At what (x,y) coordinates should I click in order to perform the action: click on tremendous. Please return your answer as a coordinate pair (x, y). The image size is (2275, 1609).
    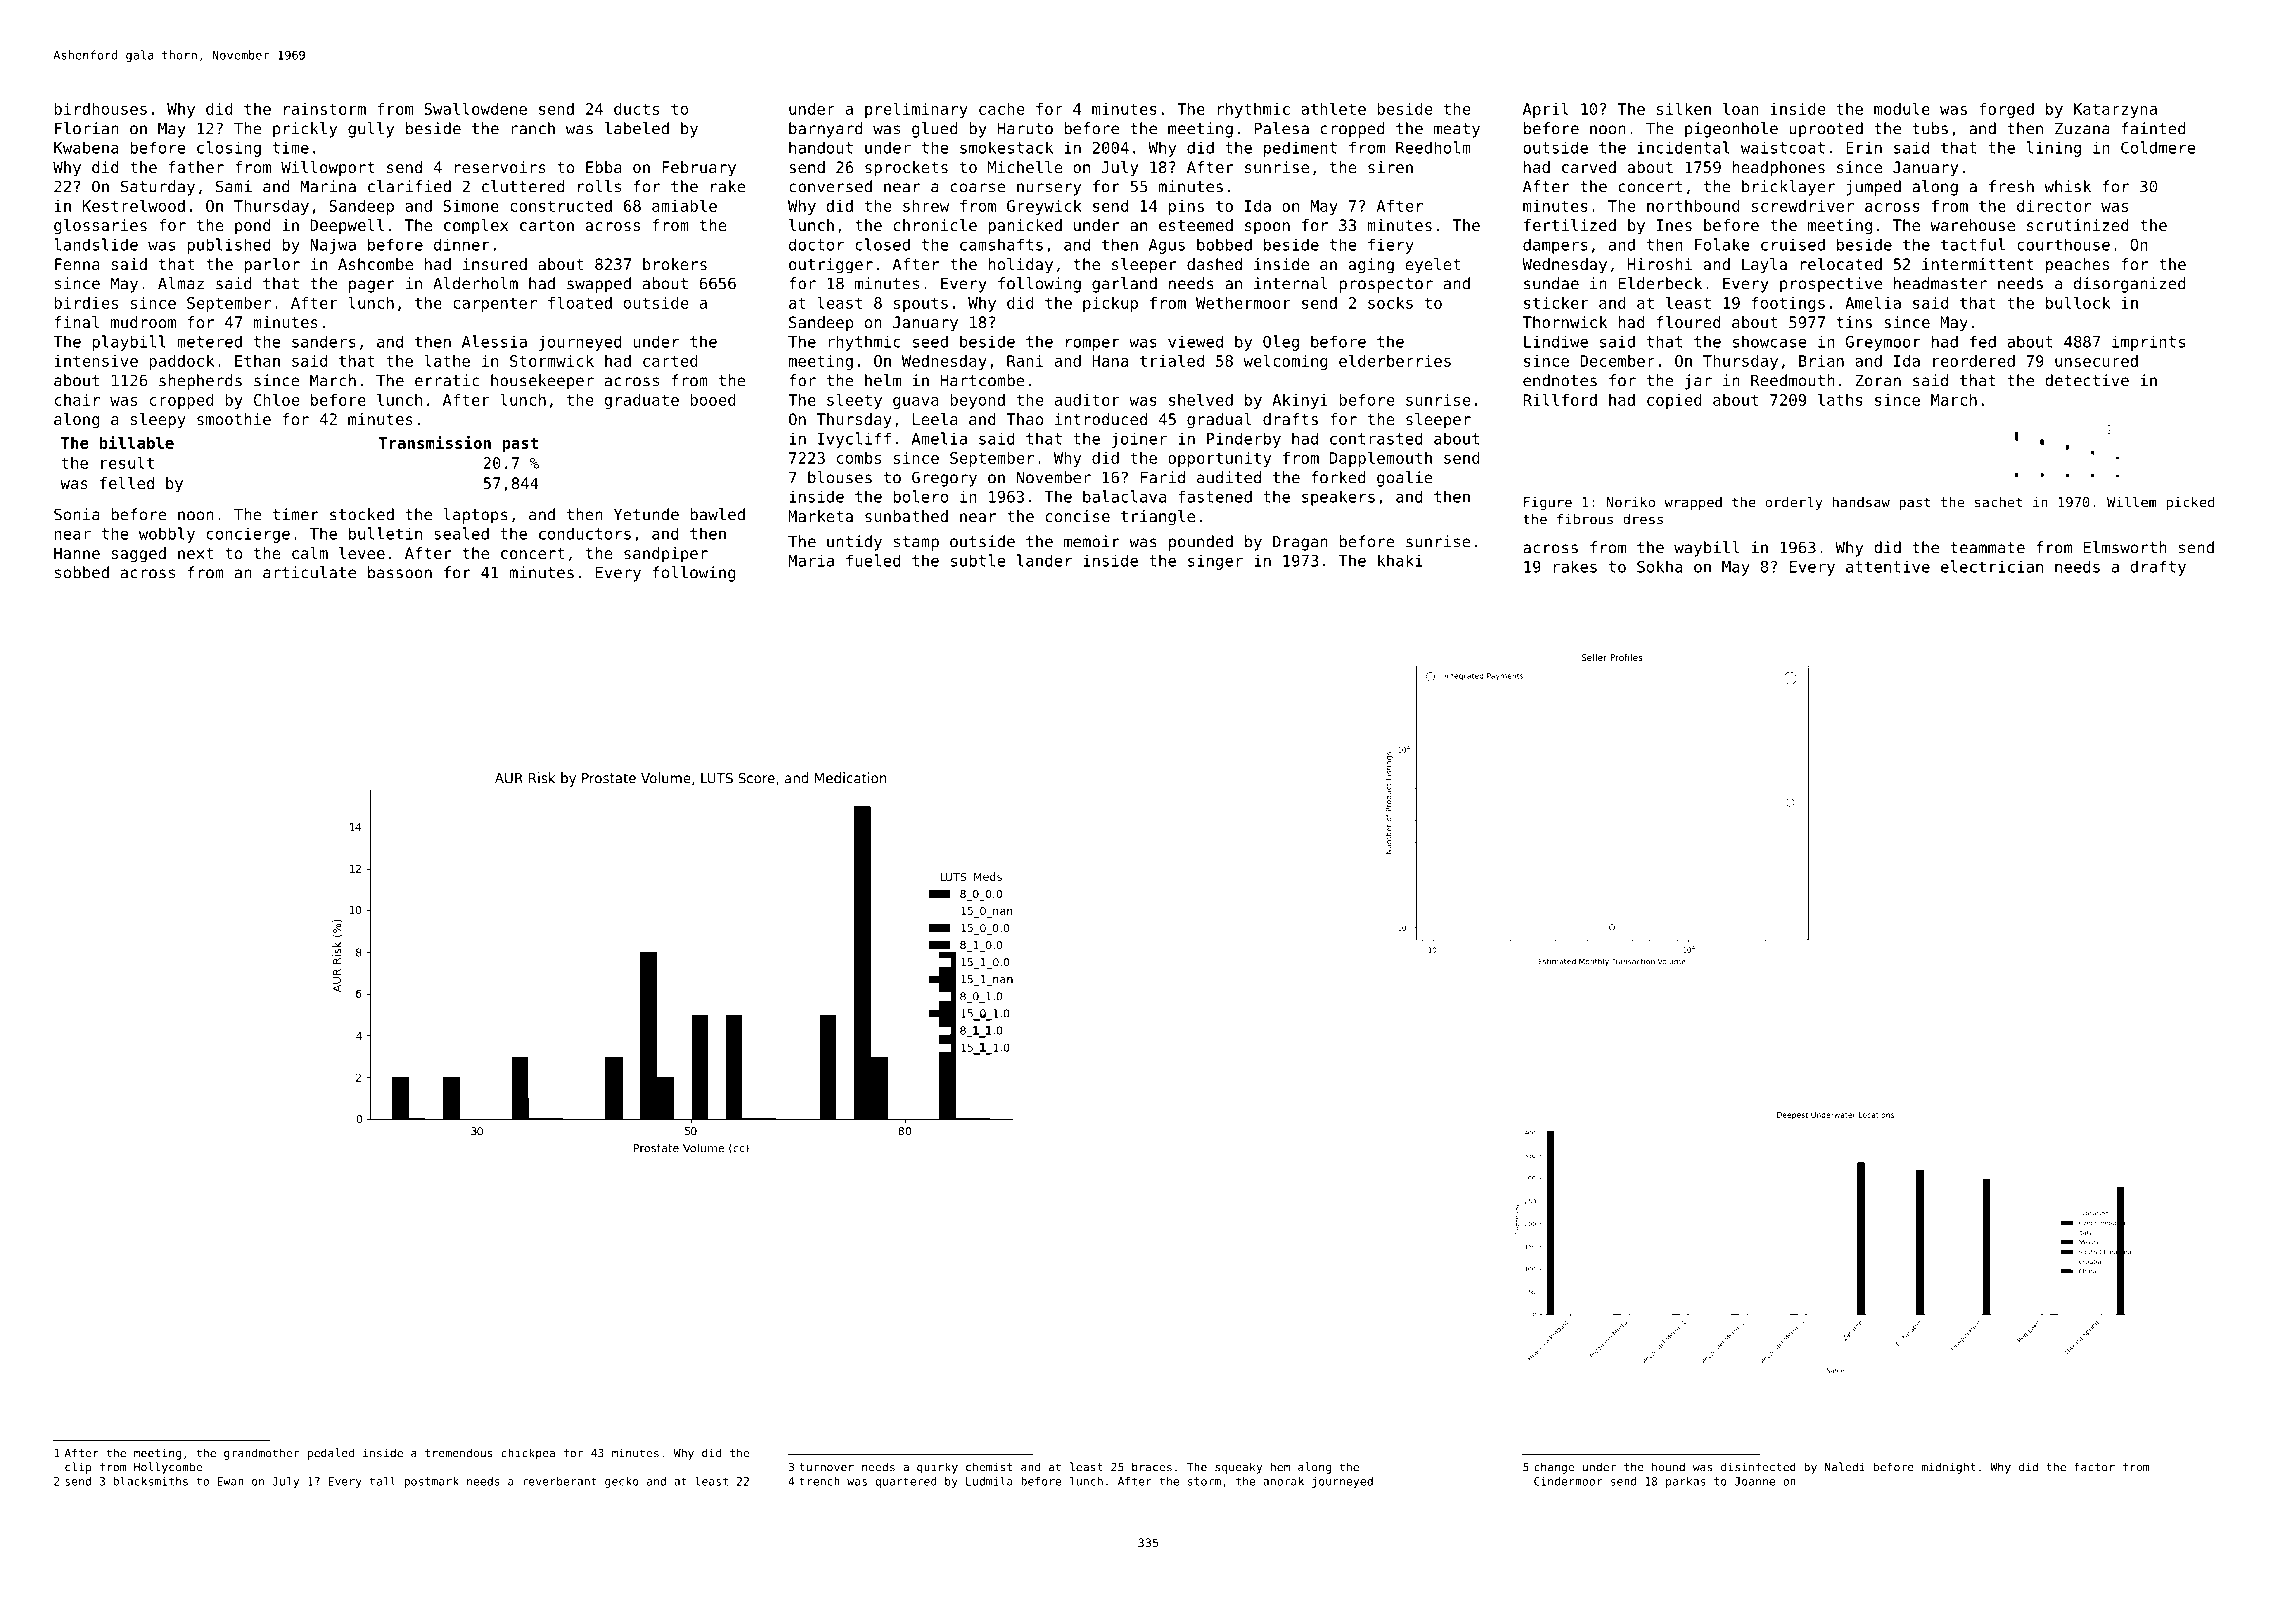
    Looking at the image, I should click on (459, 1453).
